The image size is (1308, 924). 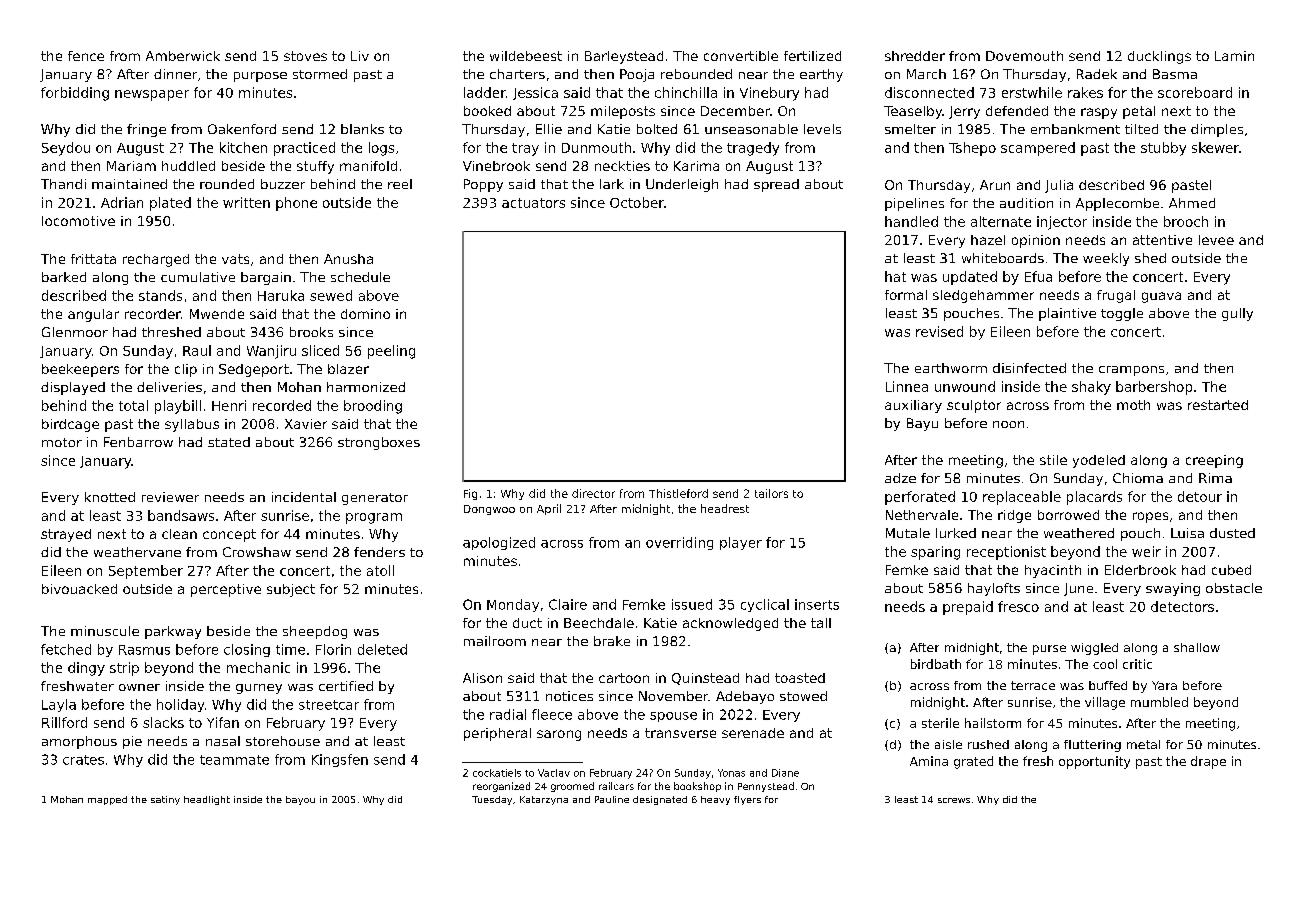 What do you see at coordinates (348, 259) in the screenshot?
I see `Anusha` at bounding box center [348, 259].
